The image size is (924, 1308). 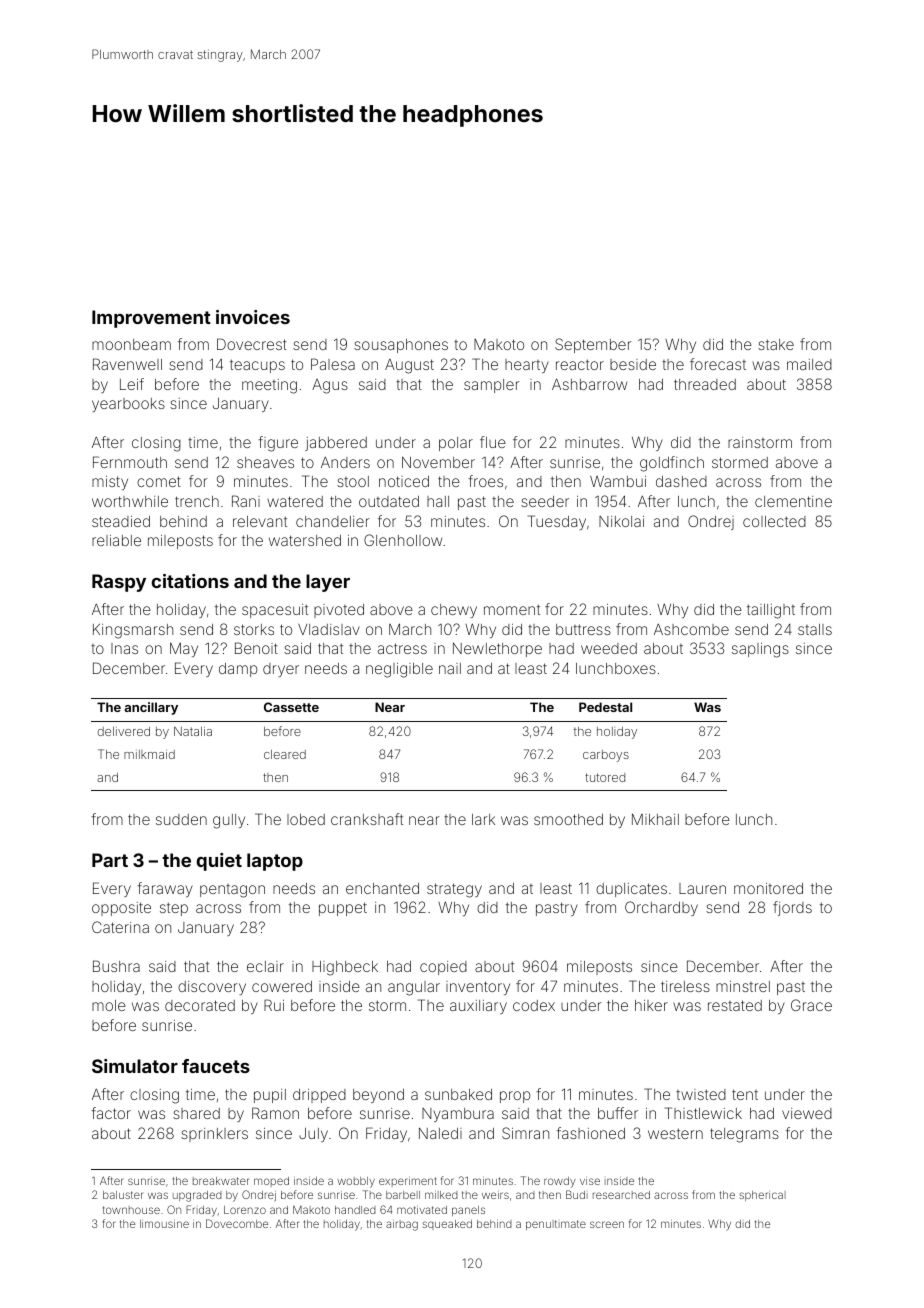 I want to click on telegrams, so click(x=744, y=1135).
